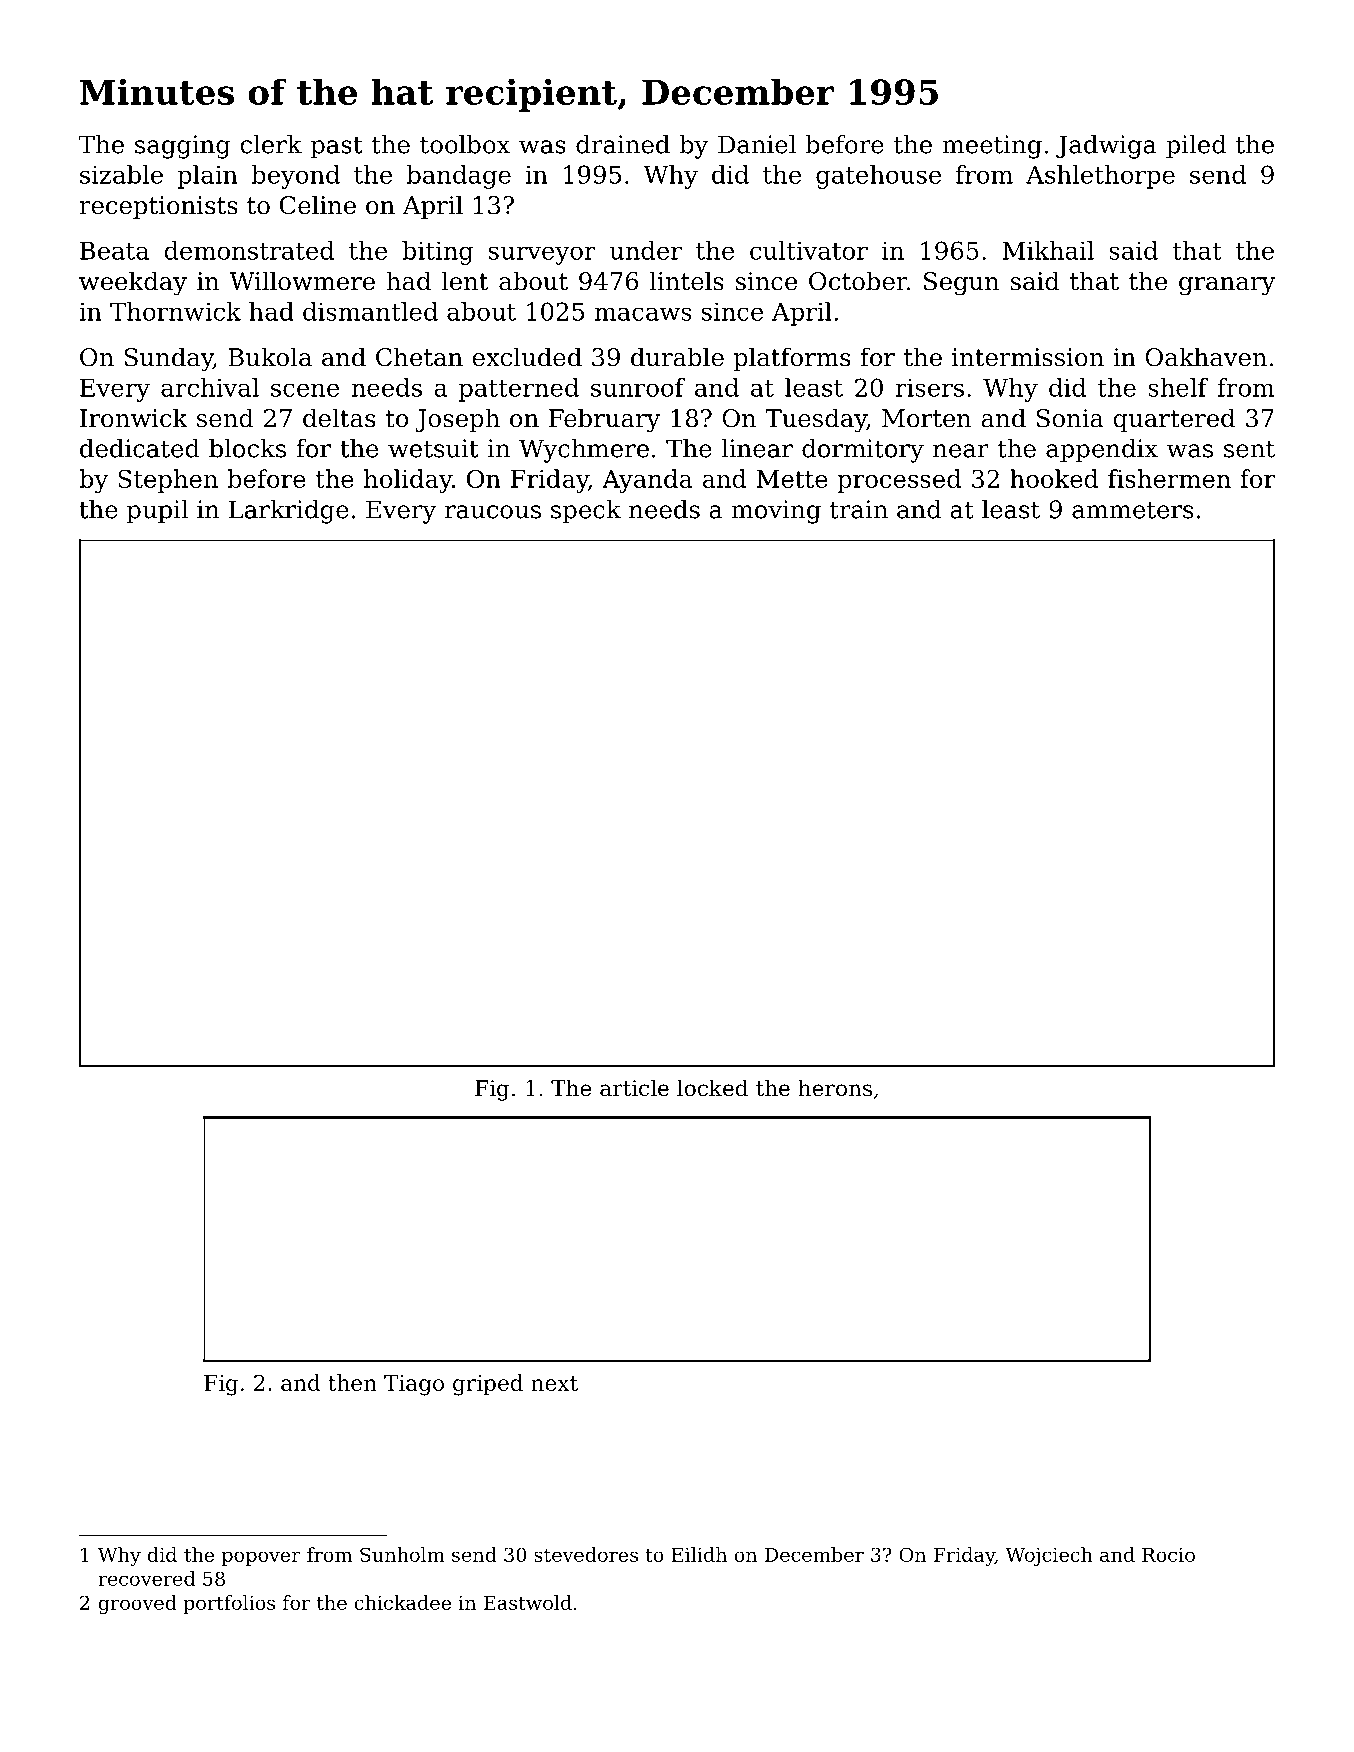  What do you see at coordinates (1168, 1554) in the page?
I see `Rocio` at bounding box center [1168, 1554].
